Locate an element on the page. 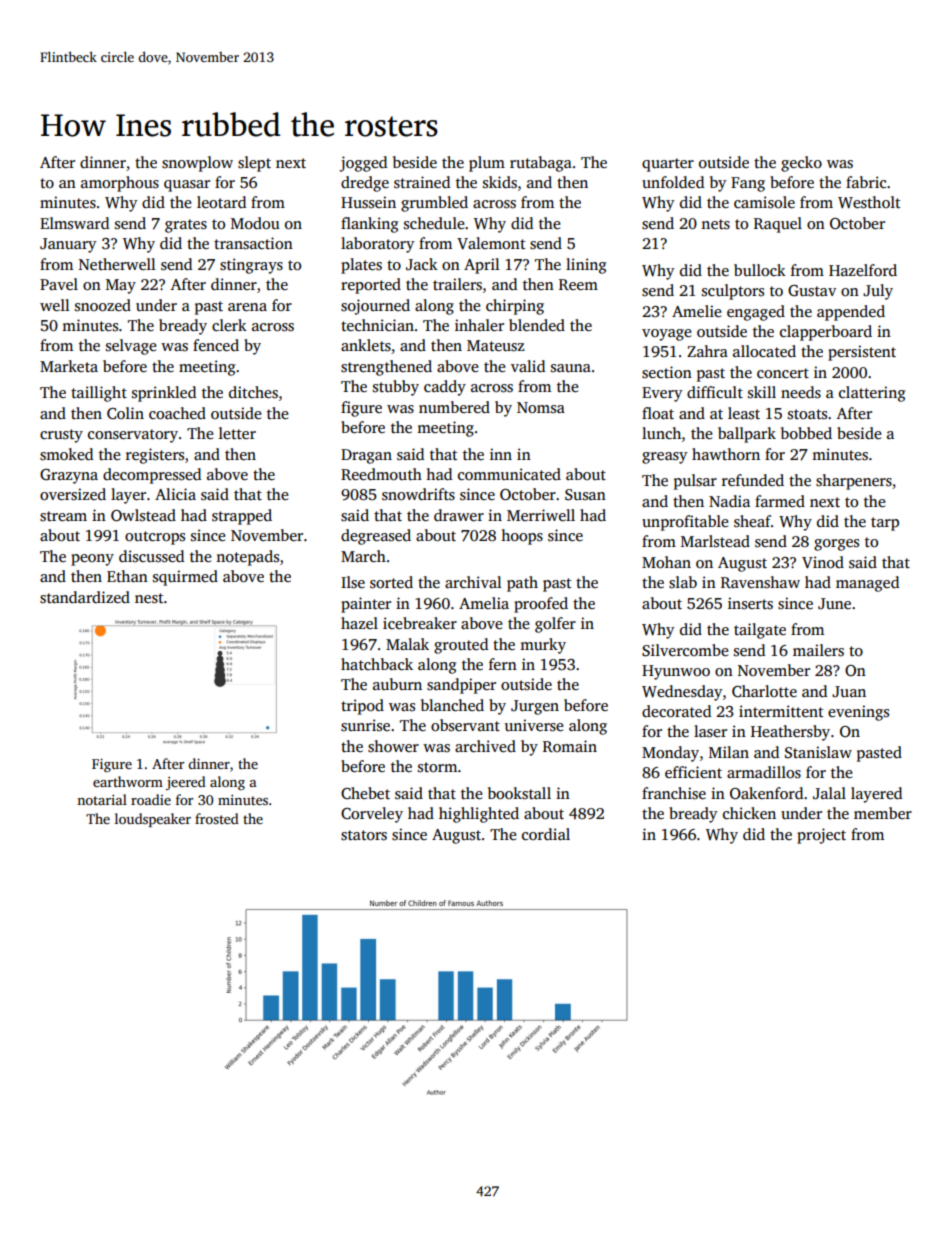 The width and height of the page is (952, 1233). hoops is located at coordinates (522, 537).
